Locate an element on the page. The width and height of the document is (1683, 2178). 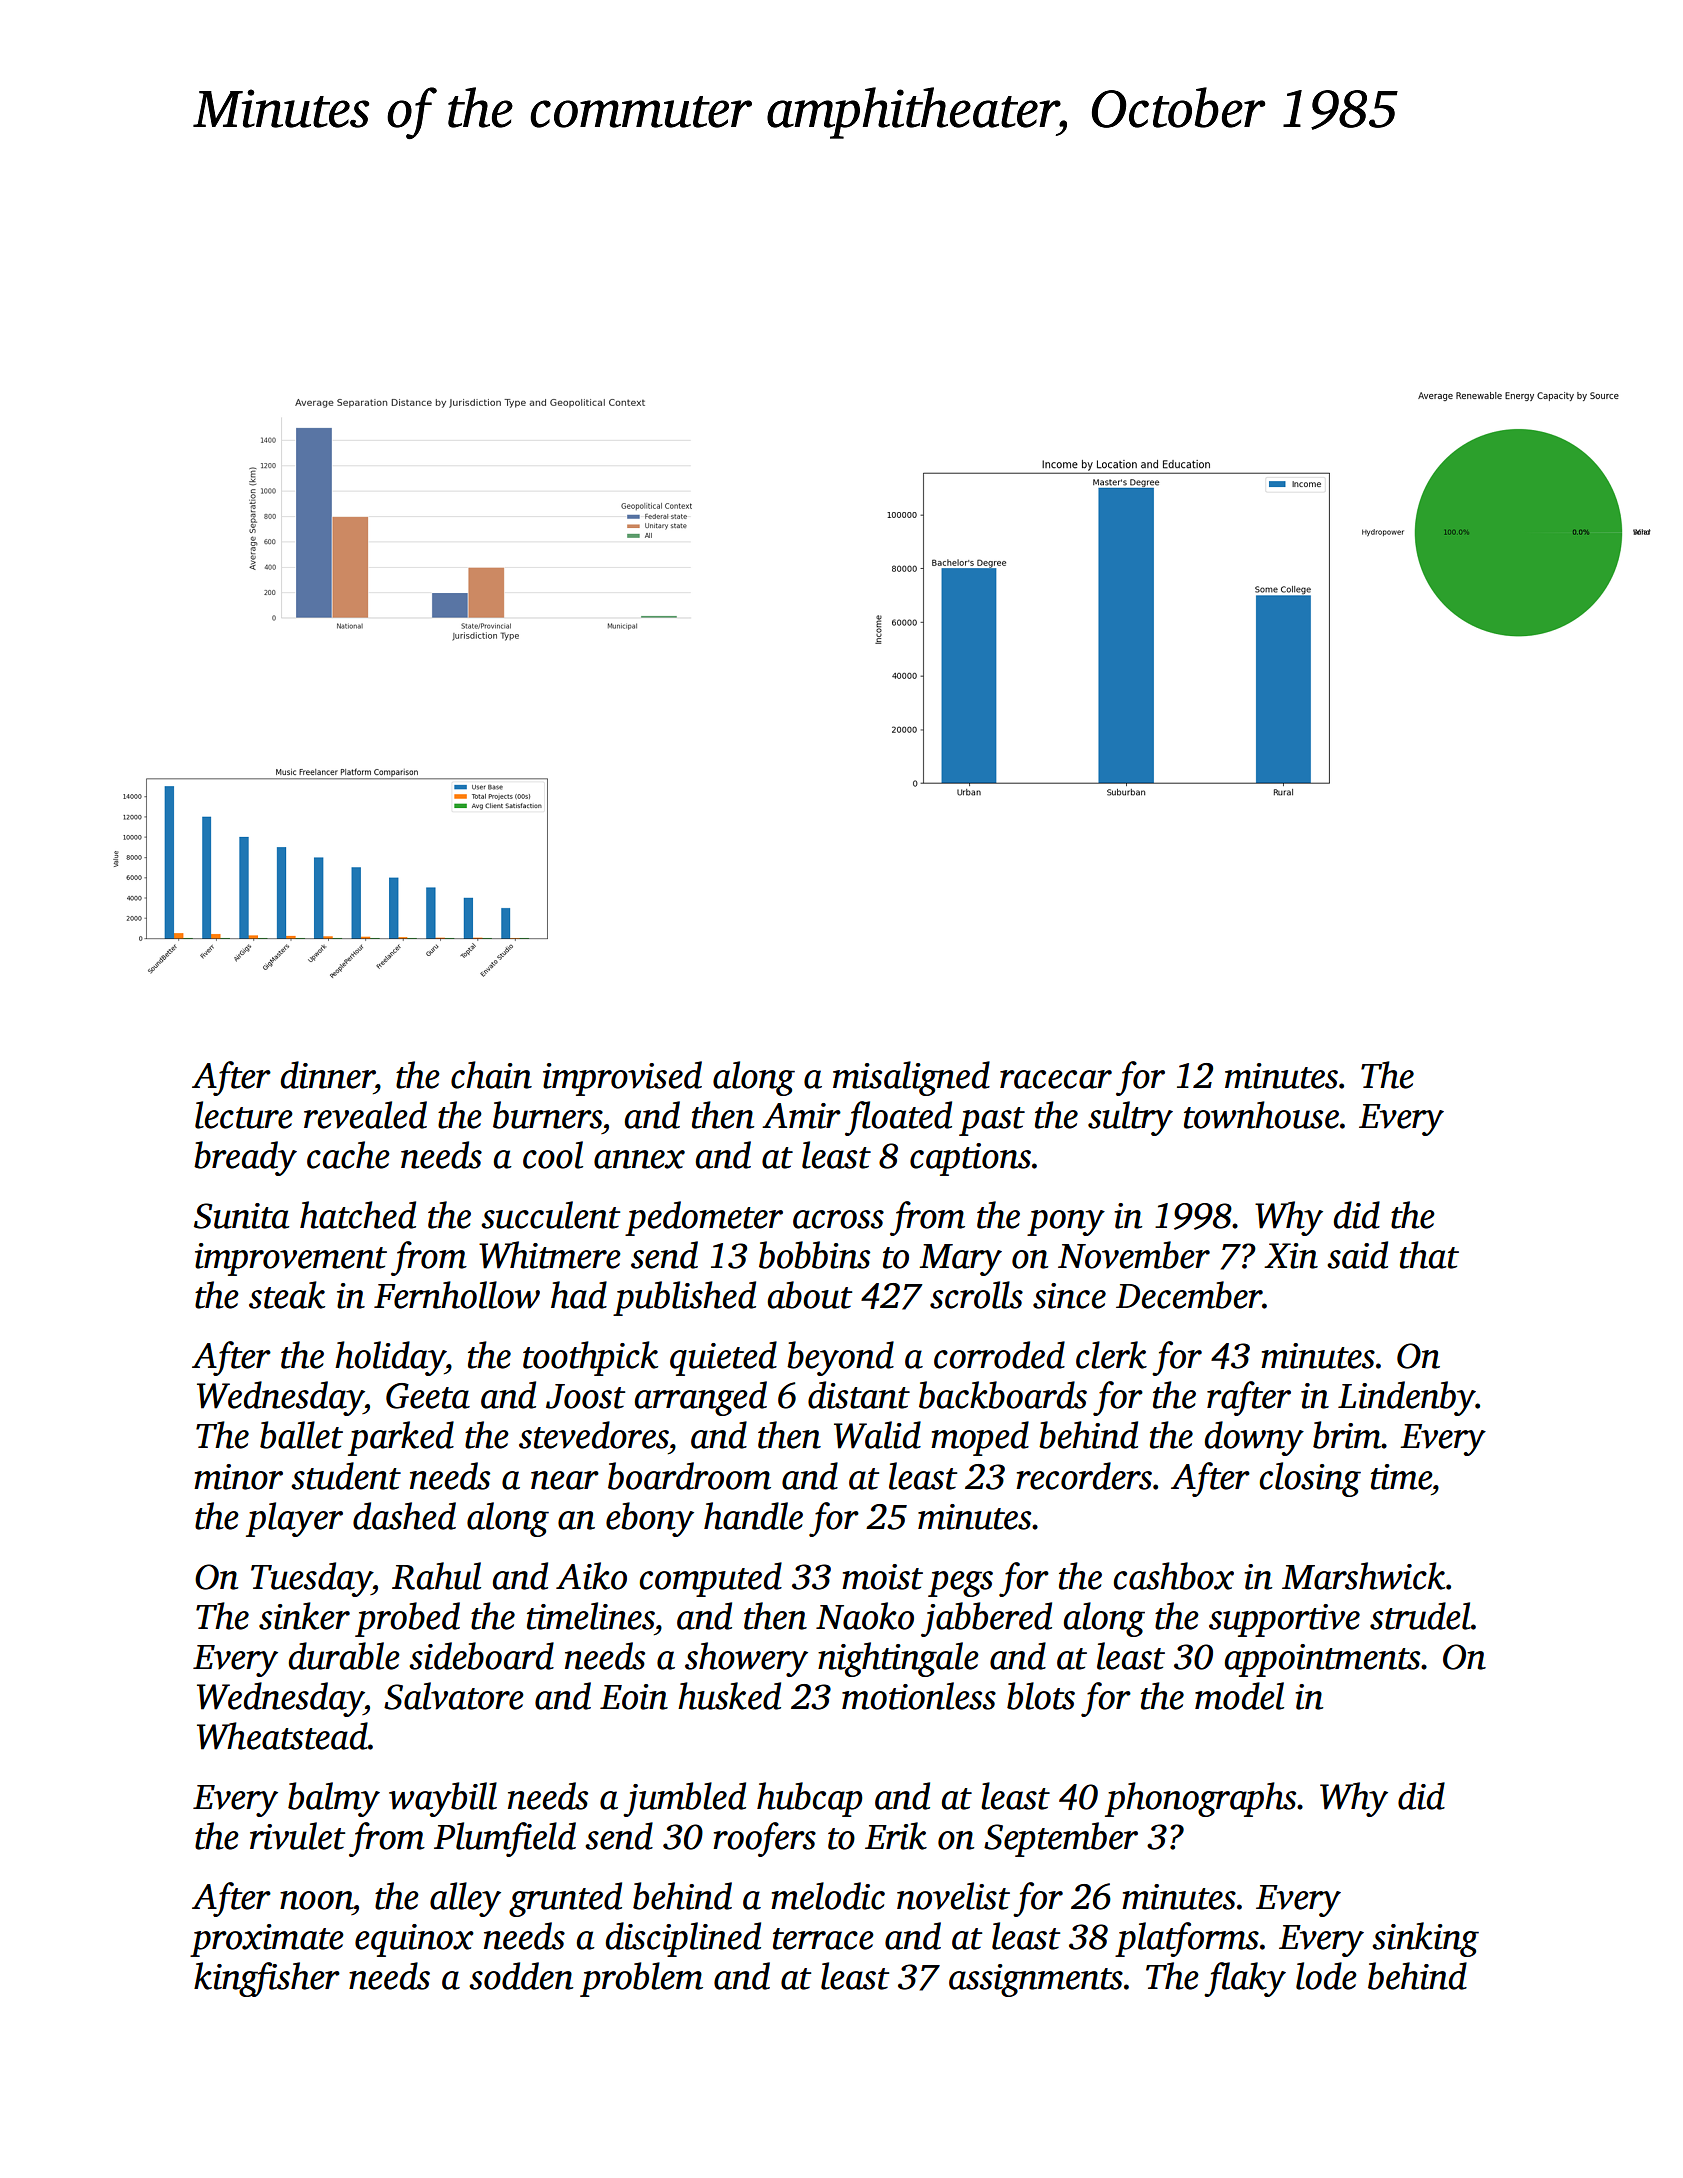
townhouse is located at coordinates (1261, 1115).
